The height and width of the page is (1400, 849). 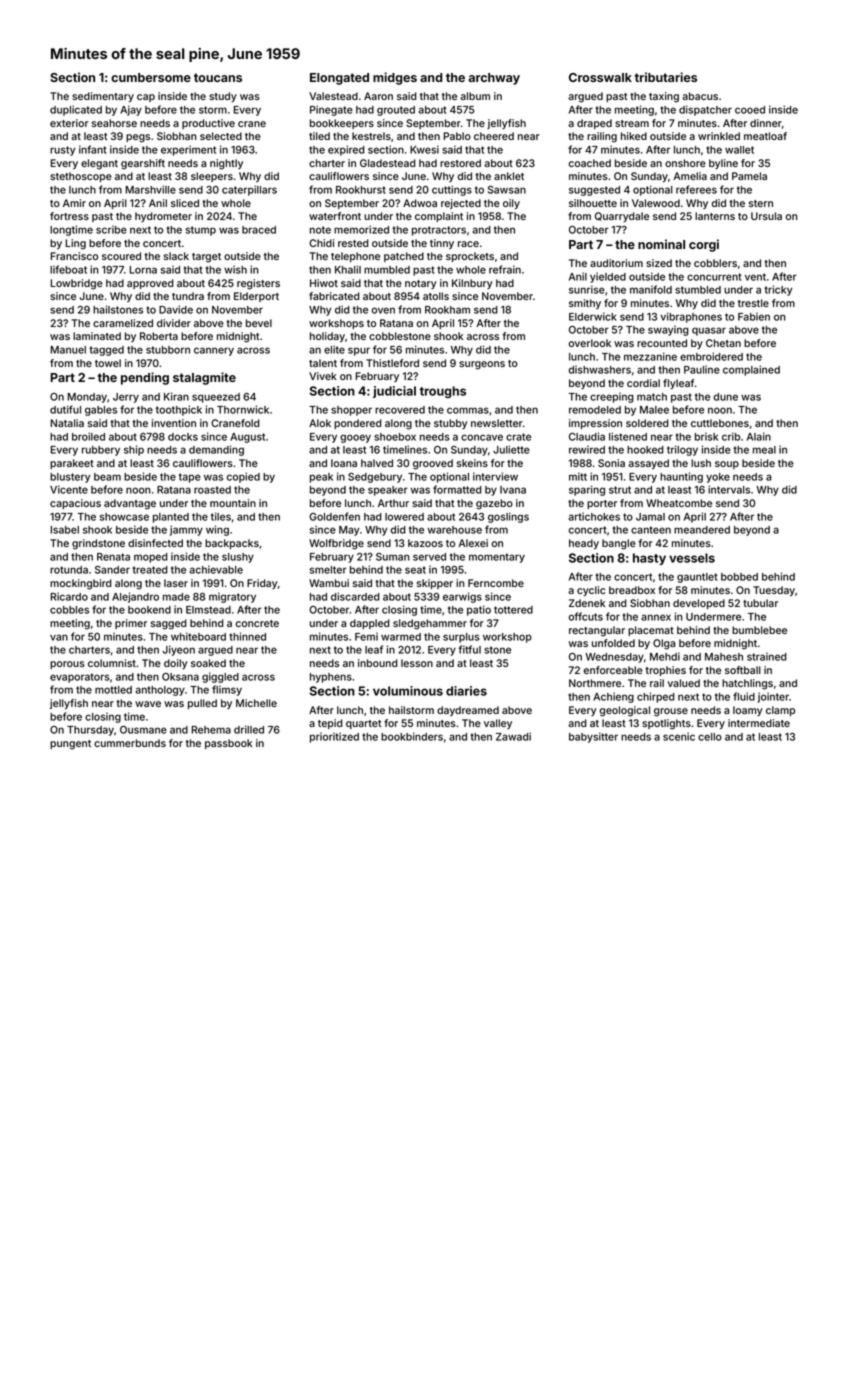 What do you see at coordinates (747, 711) in the page?
I see `loamy` at bounding box center [747, 711].
